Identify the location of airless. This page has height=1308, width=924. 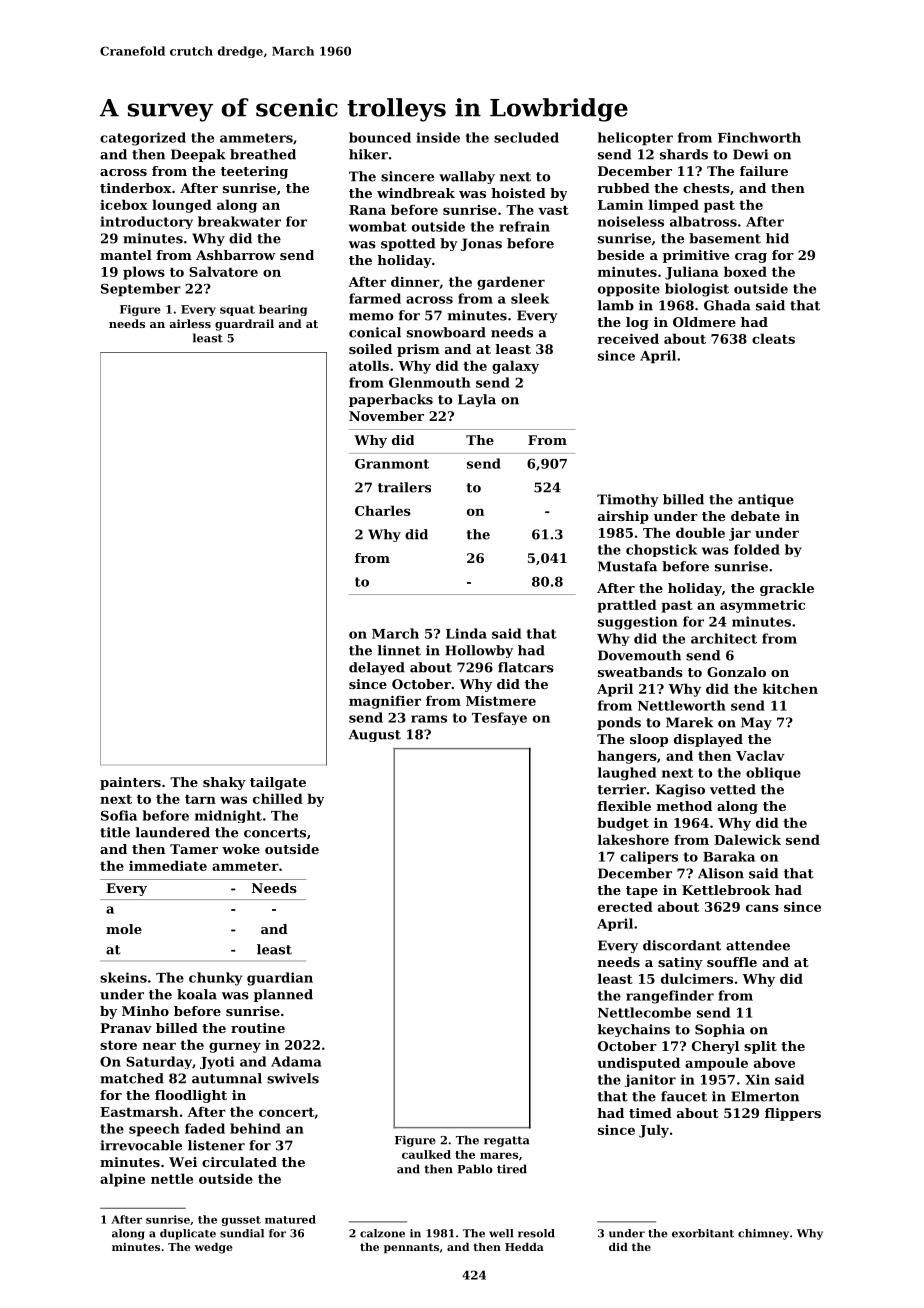
(190, 323).
